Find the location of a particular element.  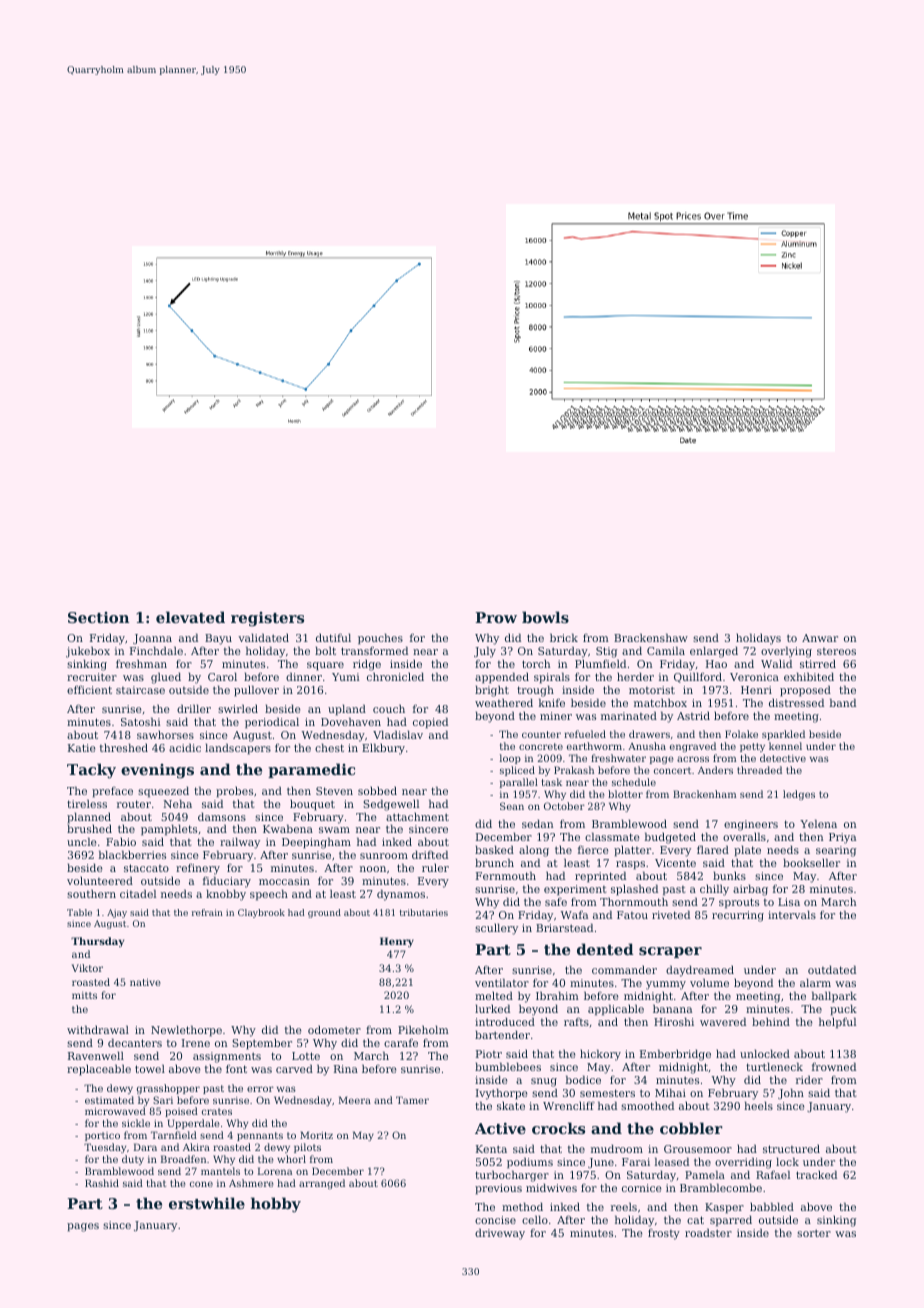

sorter is located at coordinates (814, 1233).
